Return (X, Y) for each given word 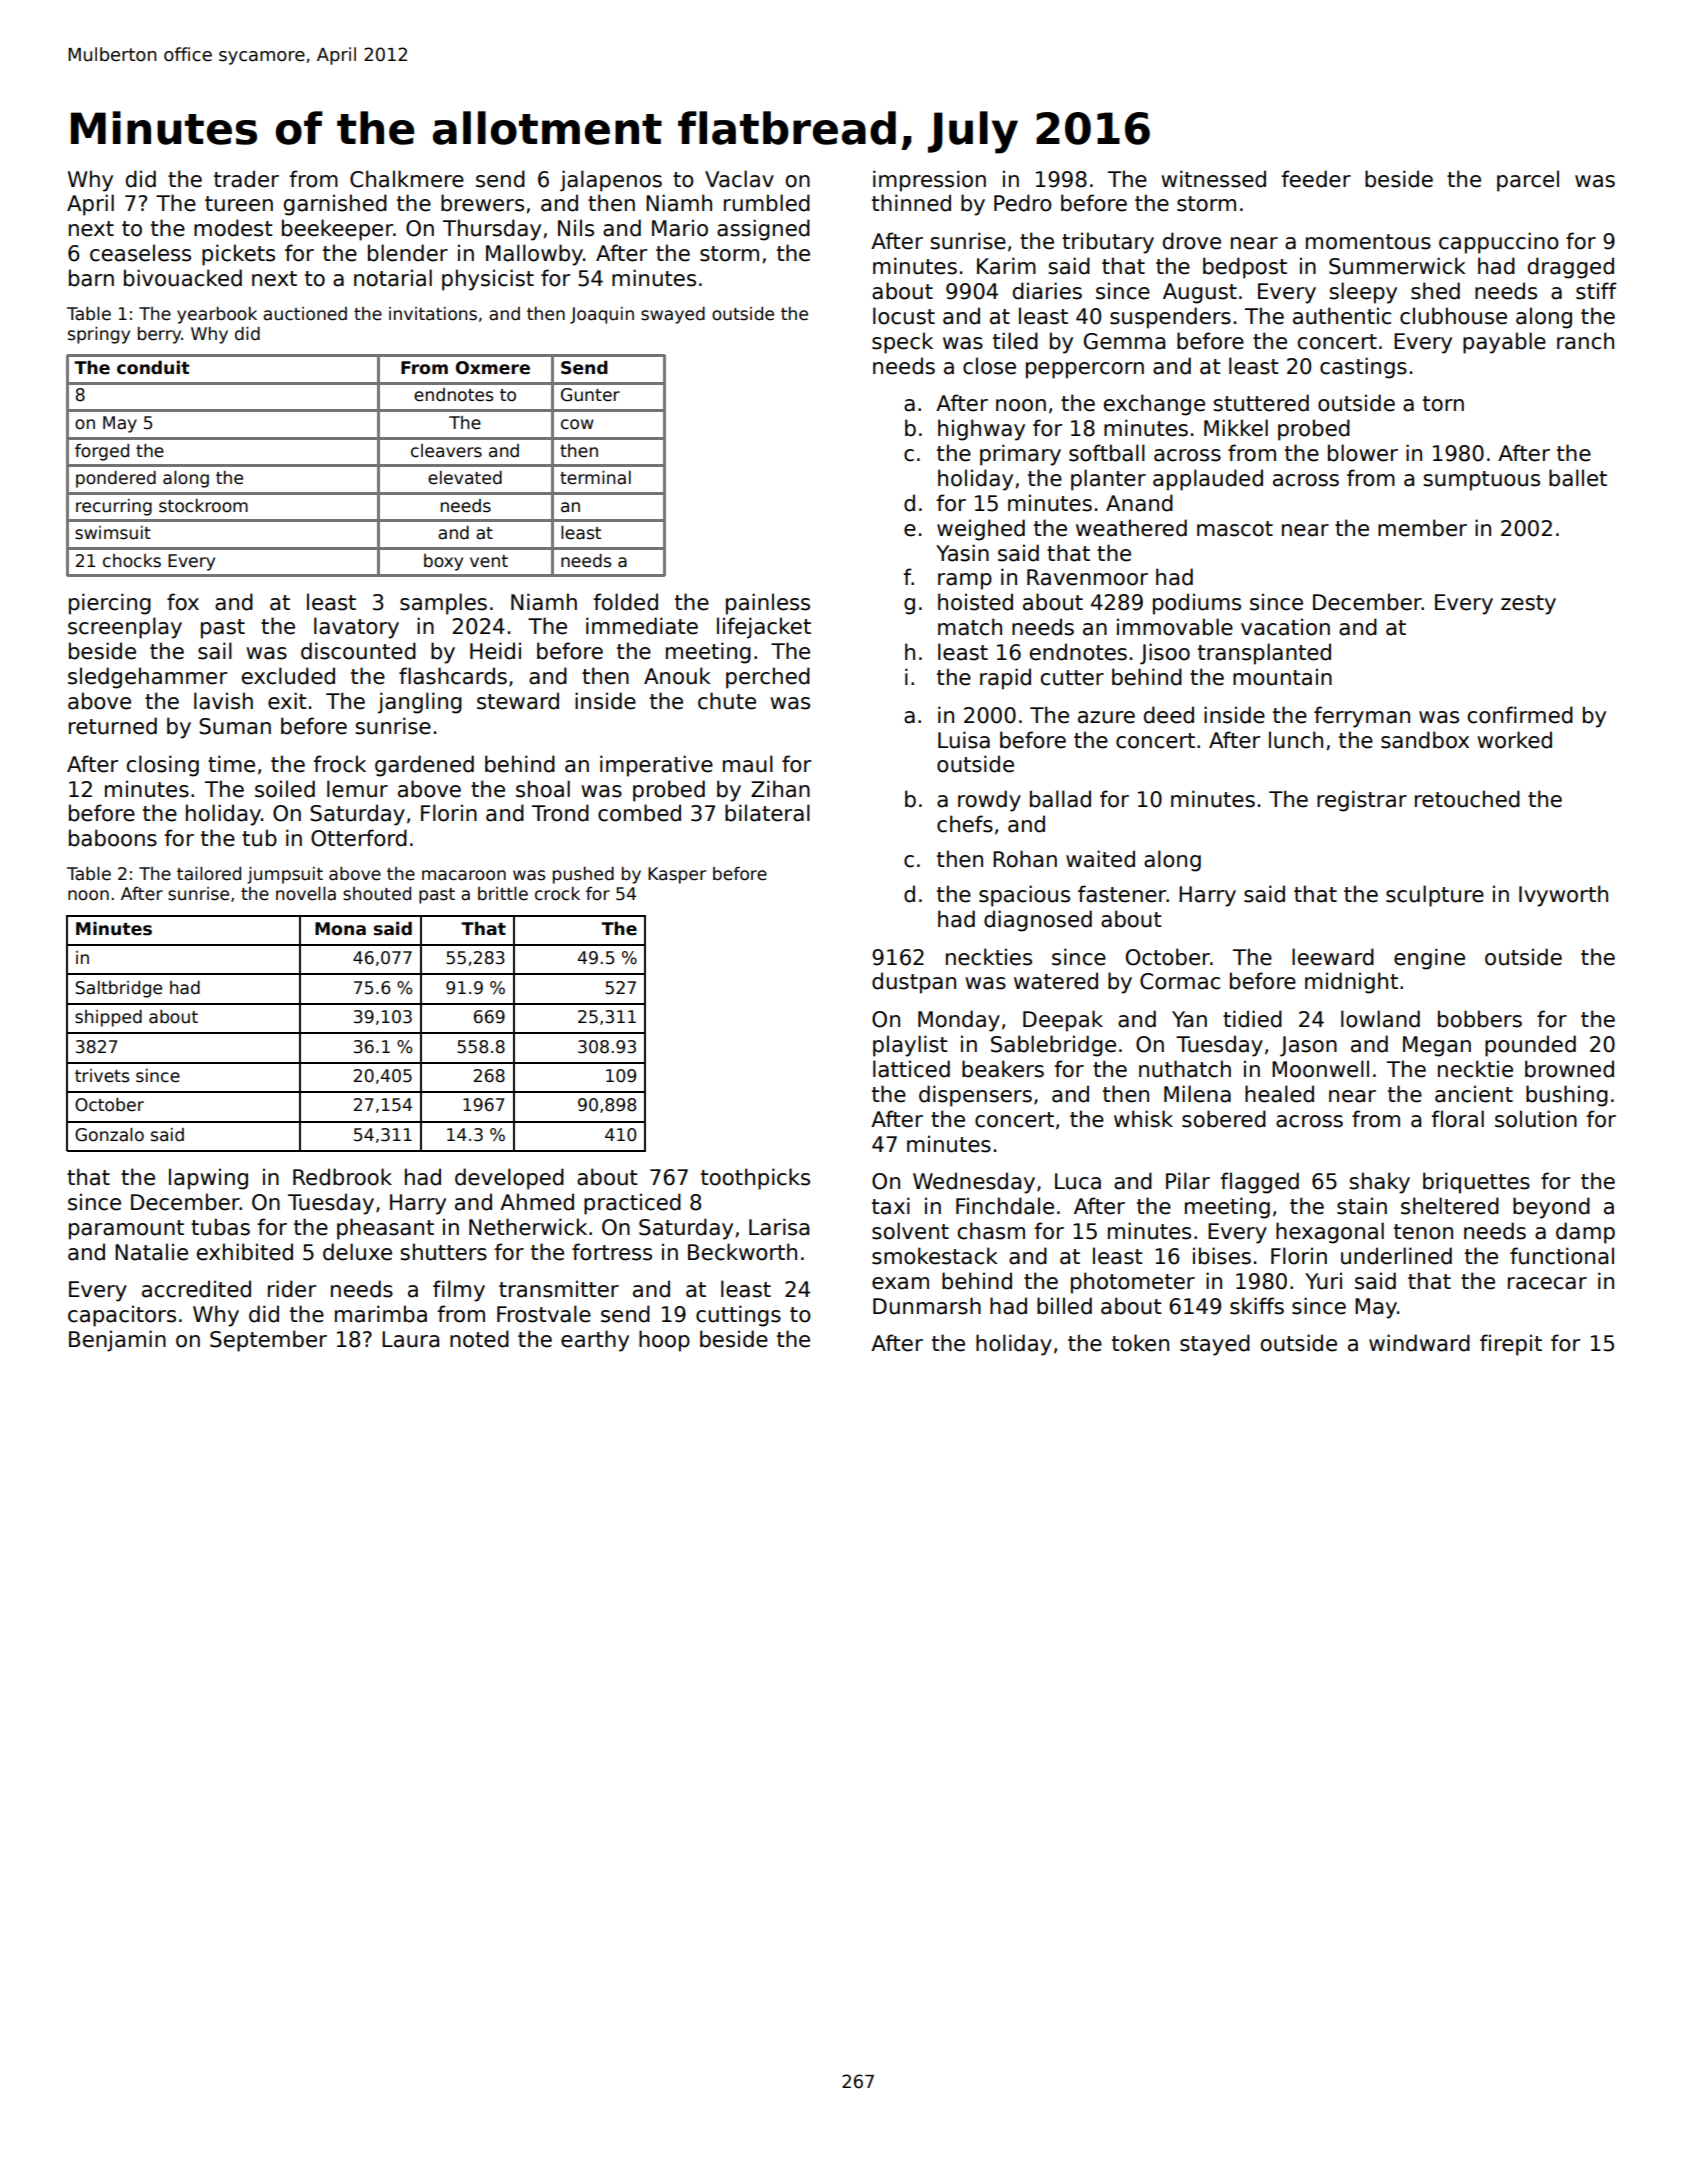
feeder (1316, 179)
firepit (1511, 1345)
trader (246, 179)
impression (929, 181)
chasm (991, 1231)
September (268, 1341)
